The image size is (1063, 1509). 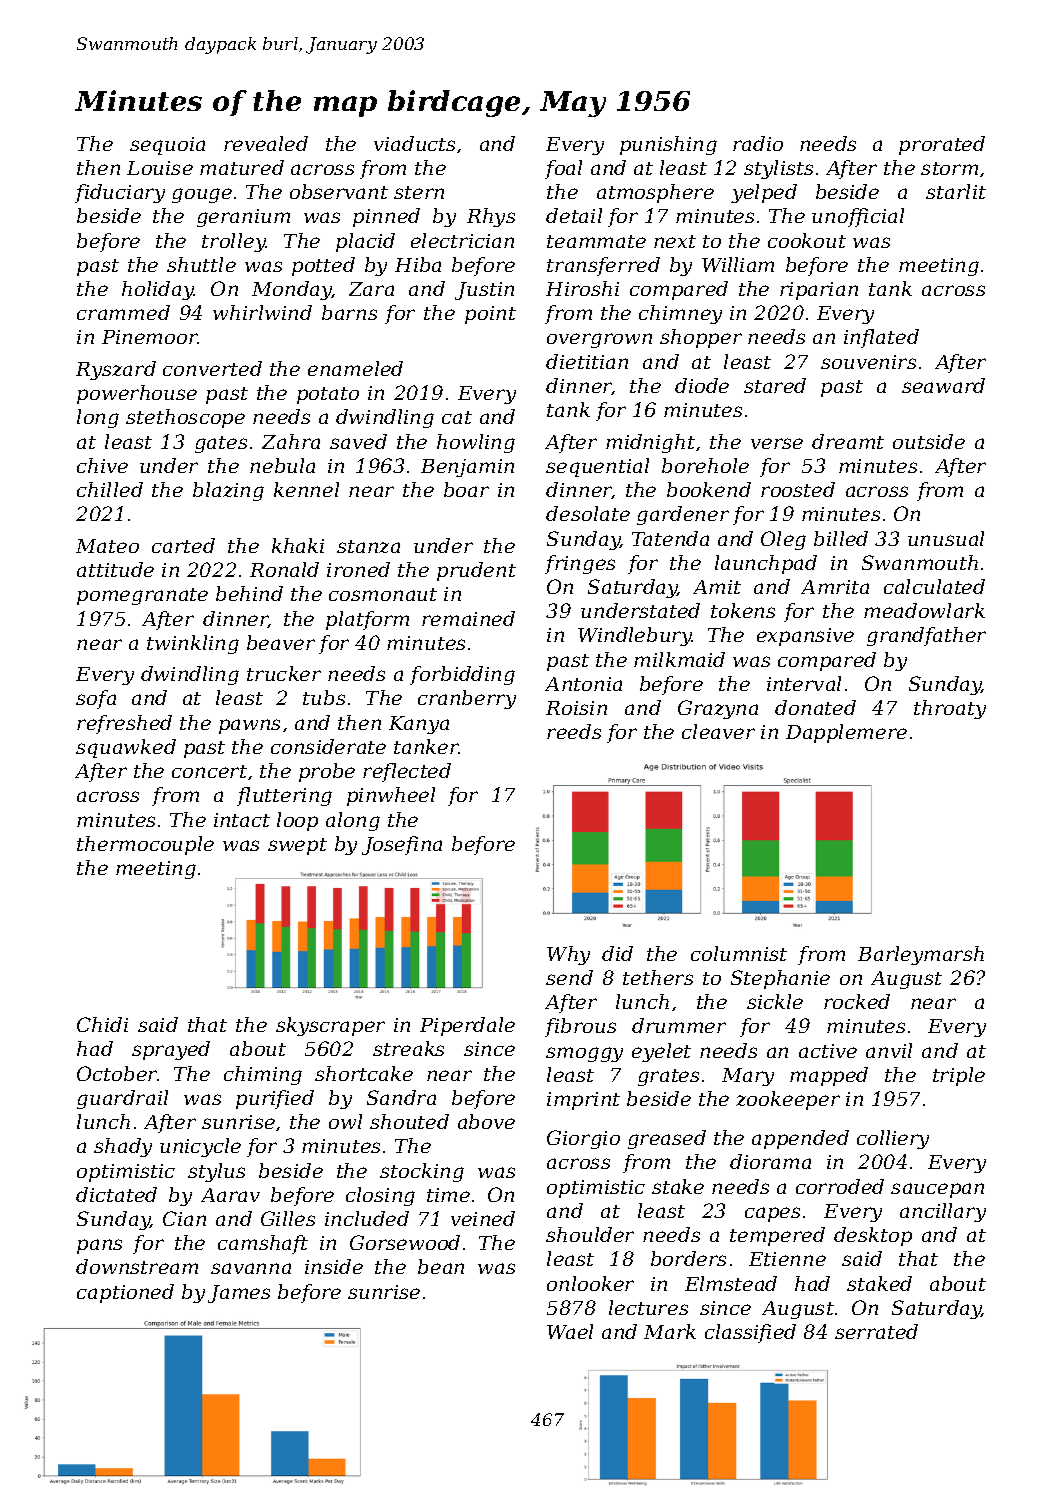 What do you see at coordinates (777, 443) in the image?
I see `verse` at bounding box center [777, 443].
